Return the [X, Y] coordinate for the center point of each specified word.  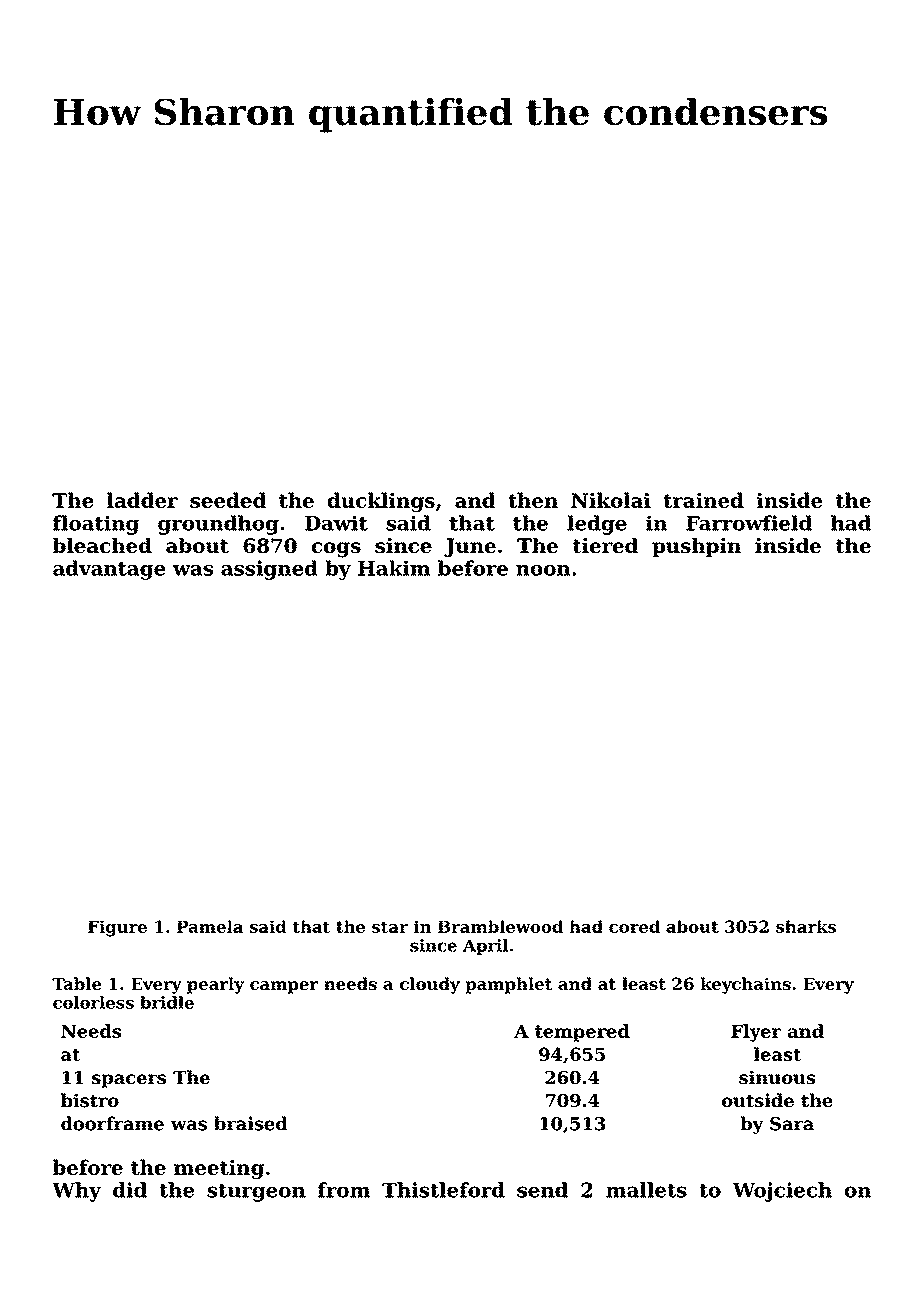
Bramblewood [500, 926]
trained [703, 500]
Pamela [210, 926]
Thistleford [443, 1190]
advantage [109, 570]
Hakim [394, 568]
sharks [806, 926]
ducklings [381, 502]
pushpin [696, 547]
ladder [142, 500]
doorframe [112, 1123]
